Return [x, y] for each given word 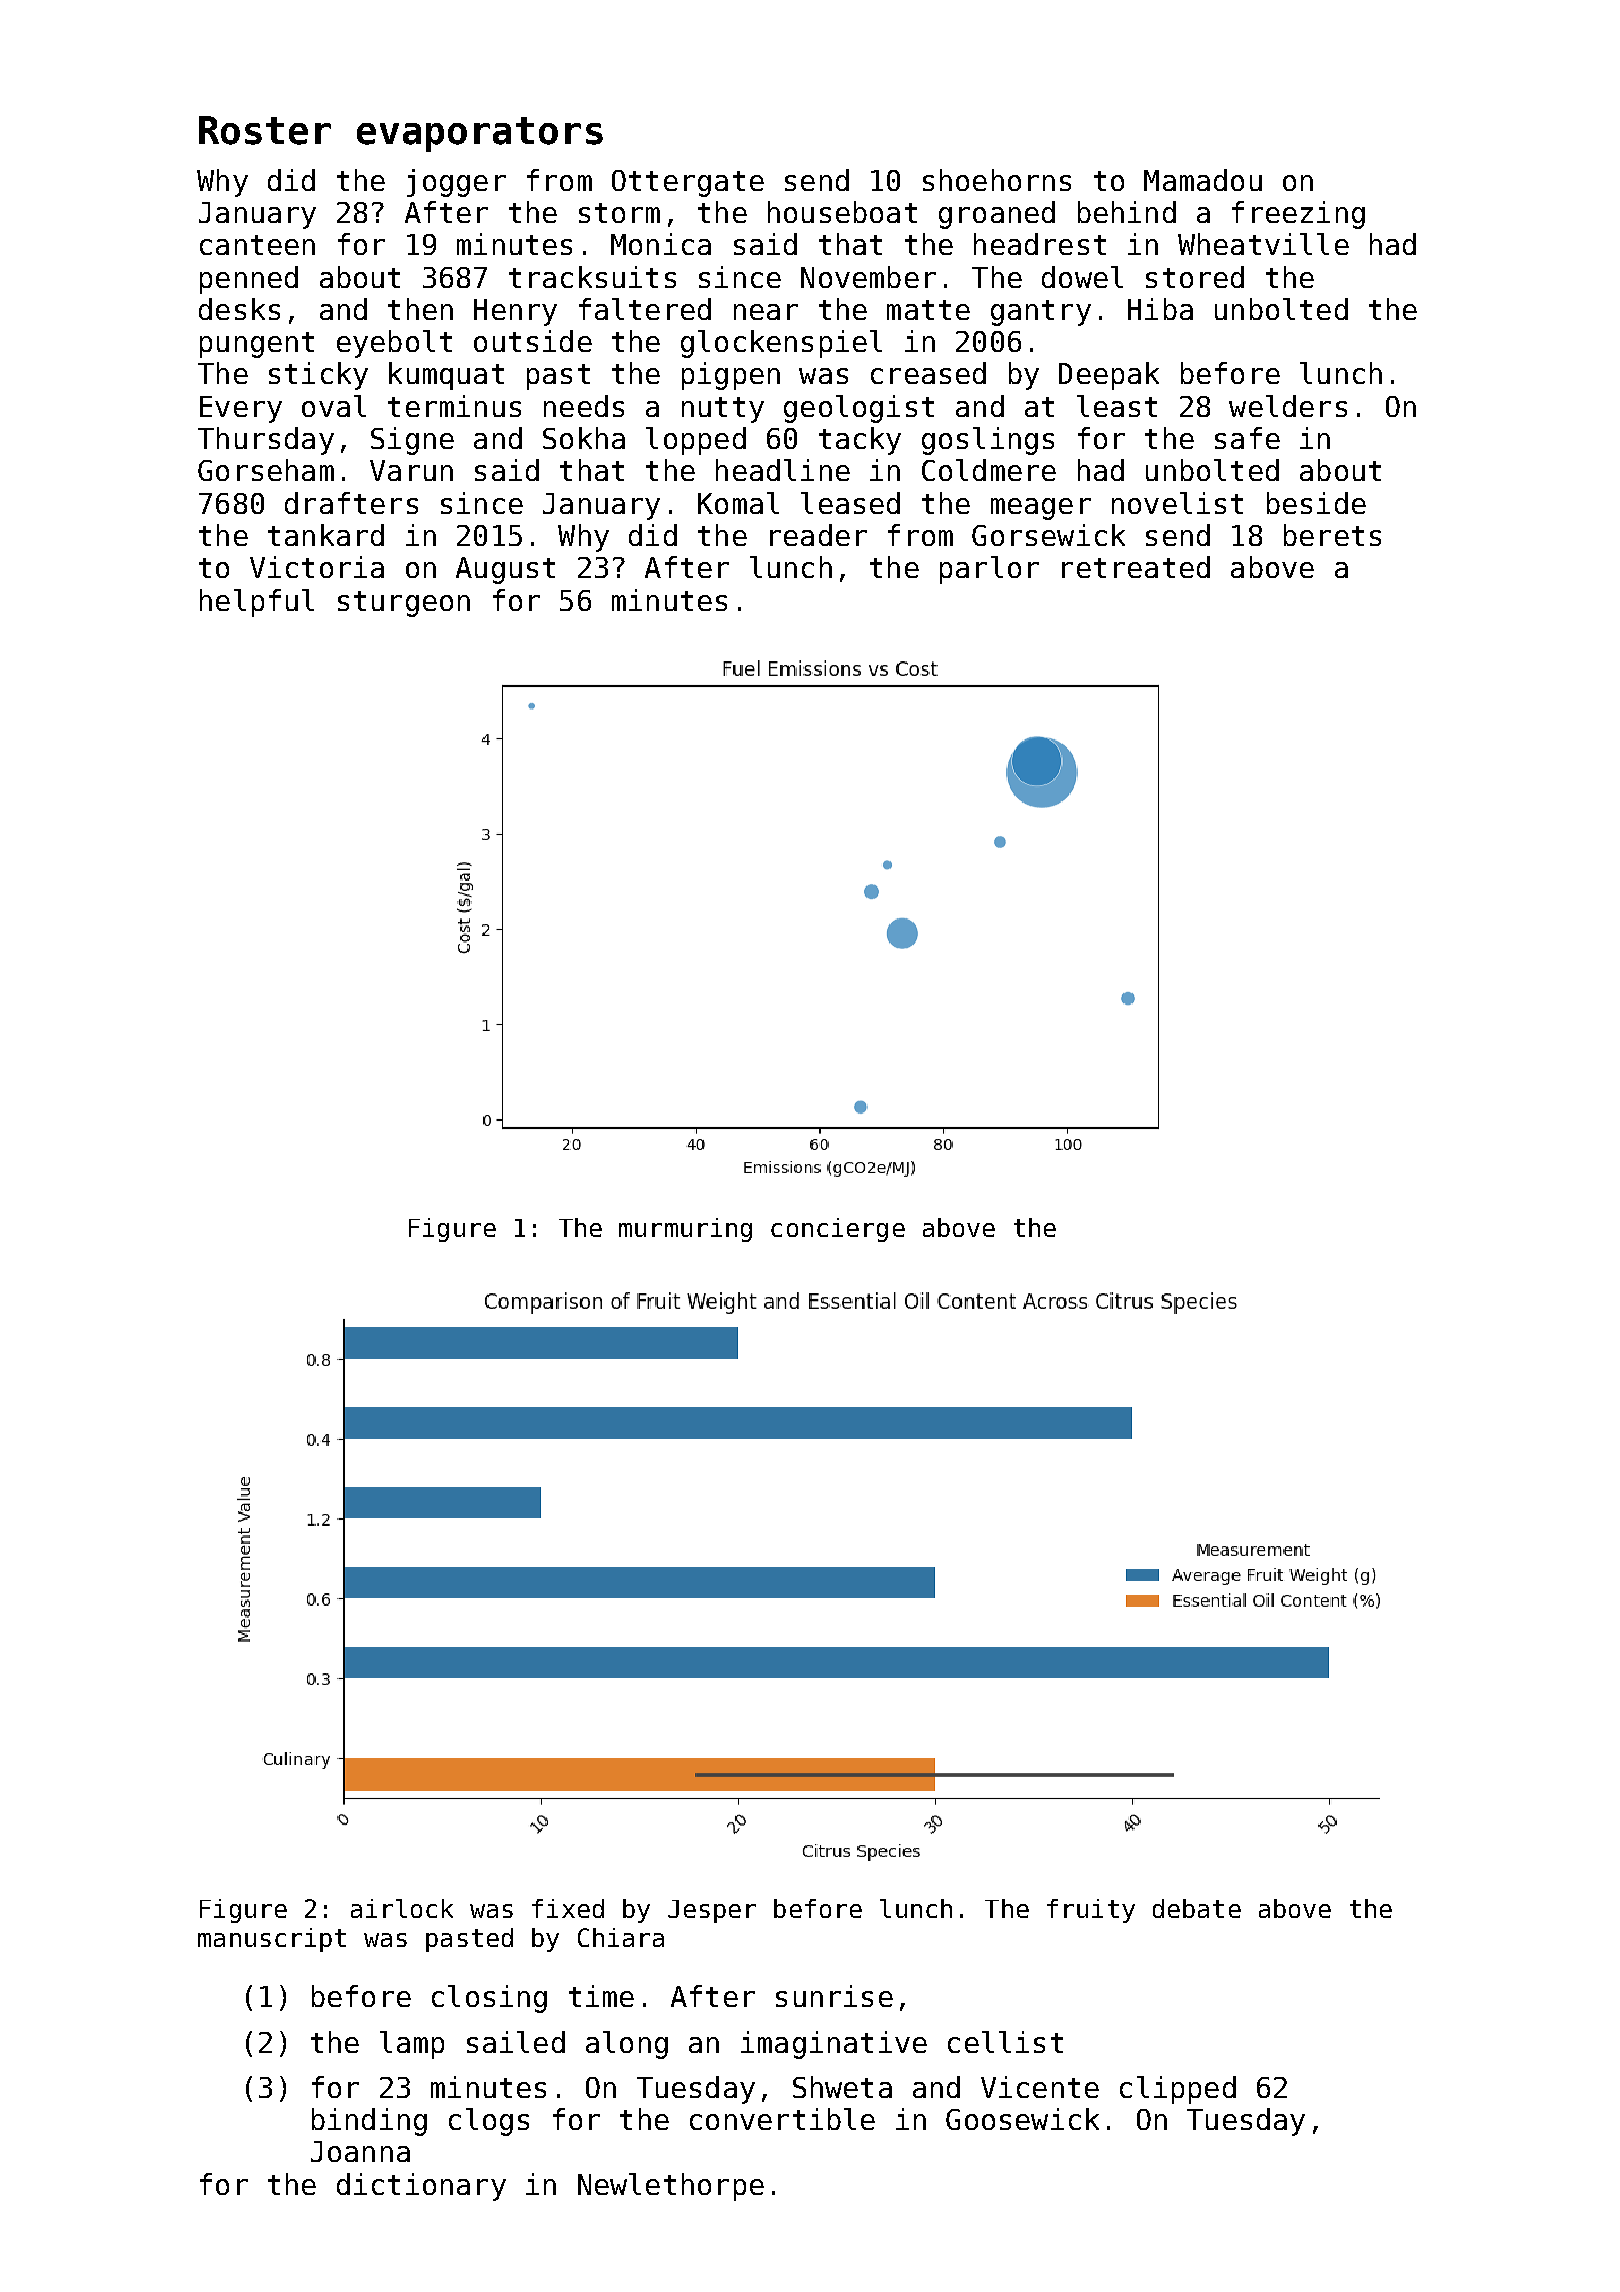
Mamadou [1203, 180]
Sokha [584, 438]
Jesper [712, 1911]
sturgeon [404, 604]
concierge [838, 1230]
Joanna [360, 2151]
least [1117, 406]
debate [1197, 1908]
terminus [454, 406]
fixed [568, 1908]
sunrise [834, 1996]
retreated [1136, 567]
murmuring [685, 1230]
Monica [661, 244]
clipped [1178, 2090]
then [420, 309]
